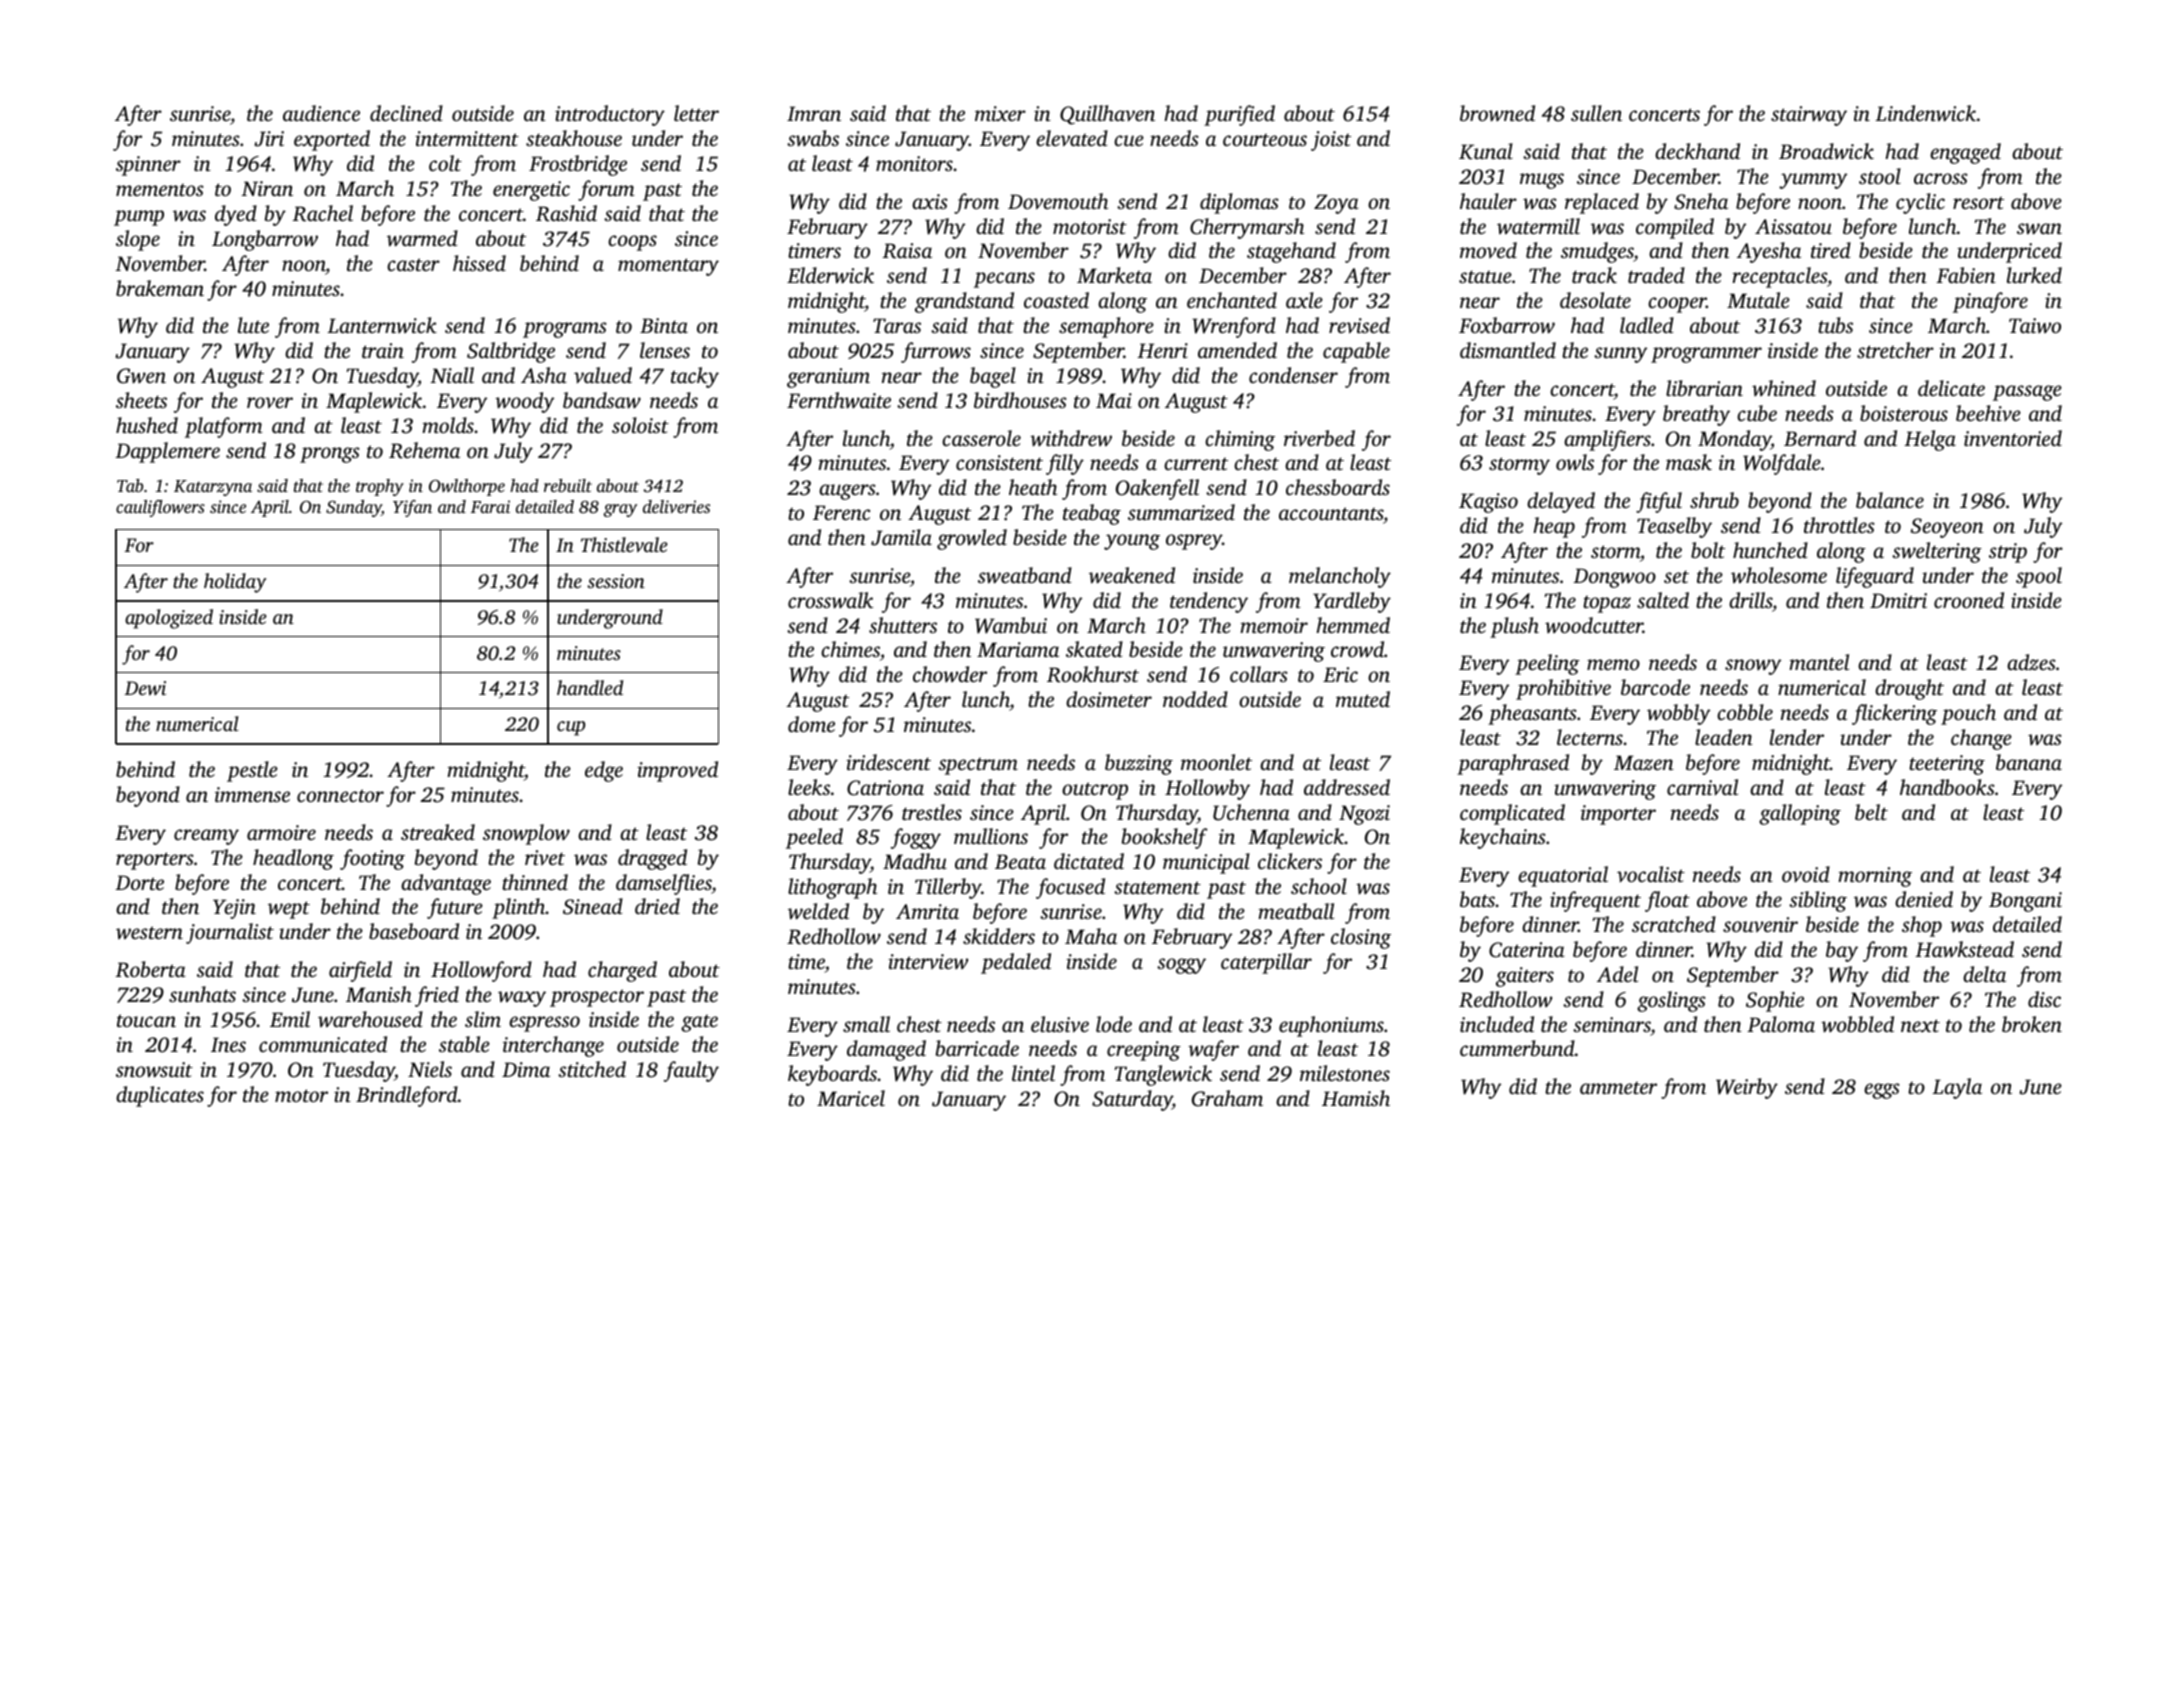 This screenshot has height=1683, width=2178. I want to click on sullen, so click(1596, 113).
